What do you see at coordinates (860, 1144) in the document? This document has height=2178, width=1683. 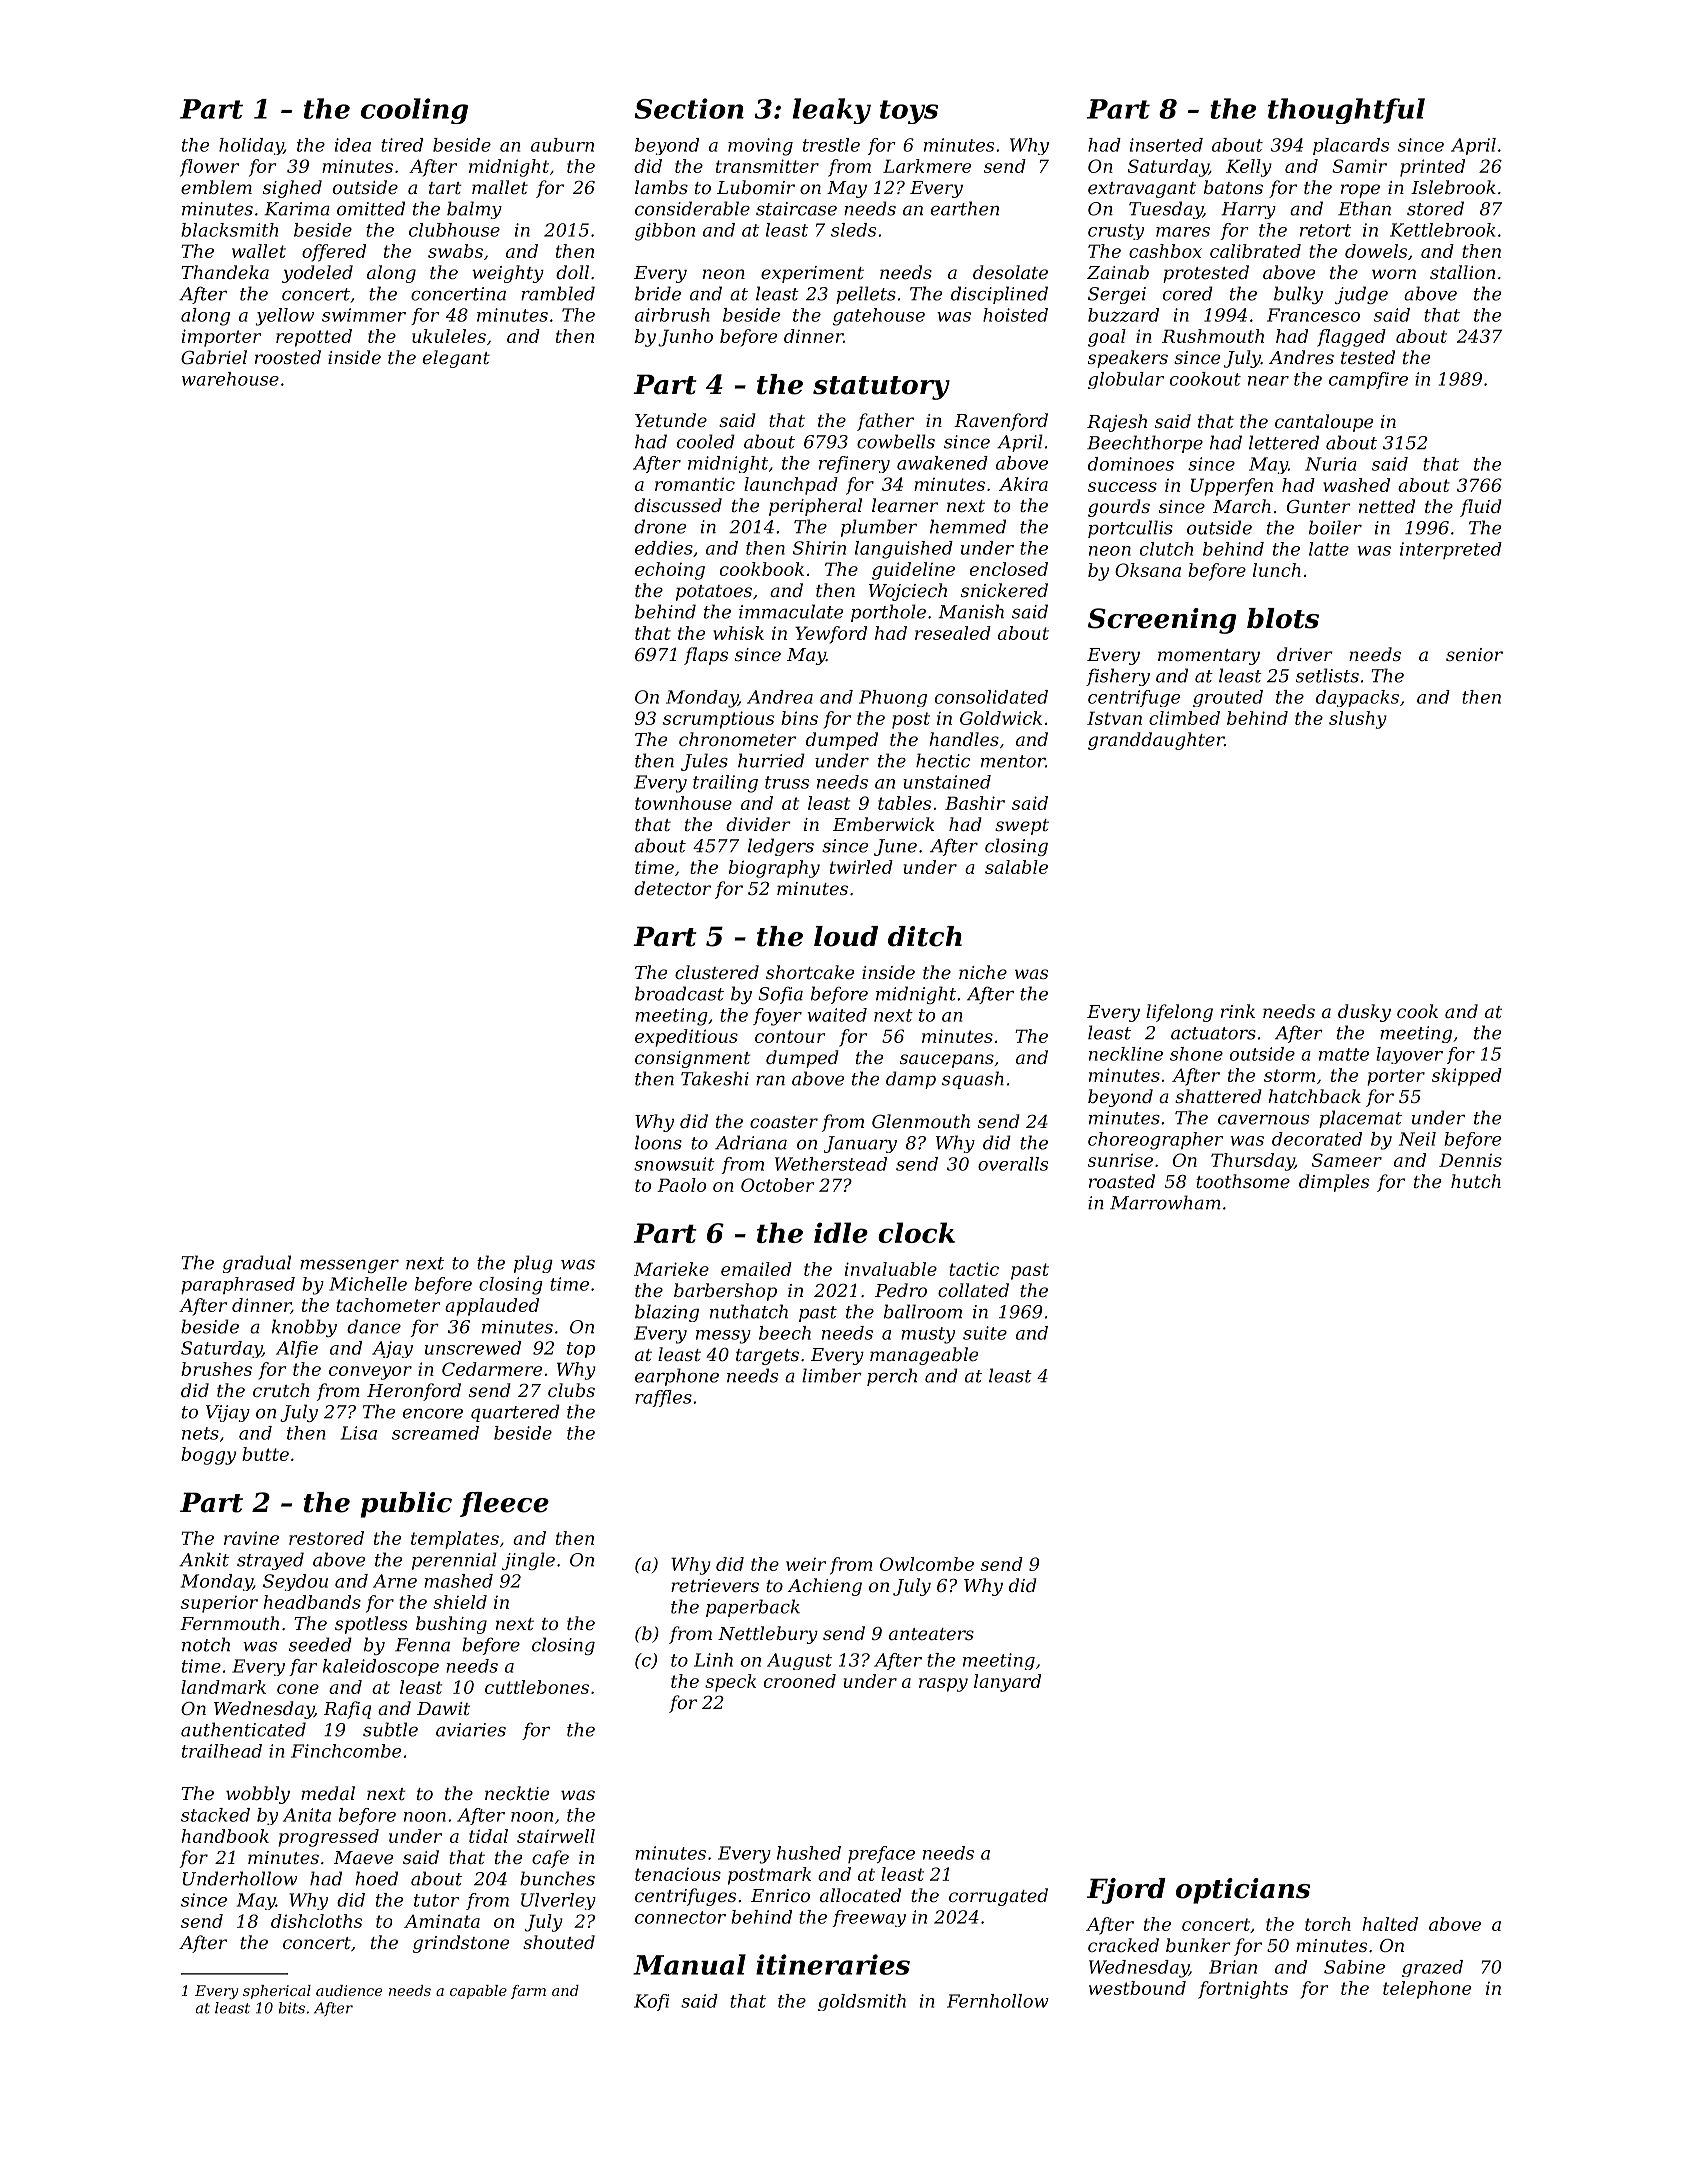 I see `January` at bounding box center [860, 1144].
